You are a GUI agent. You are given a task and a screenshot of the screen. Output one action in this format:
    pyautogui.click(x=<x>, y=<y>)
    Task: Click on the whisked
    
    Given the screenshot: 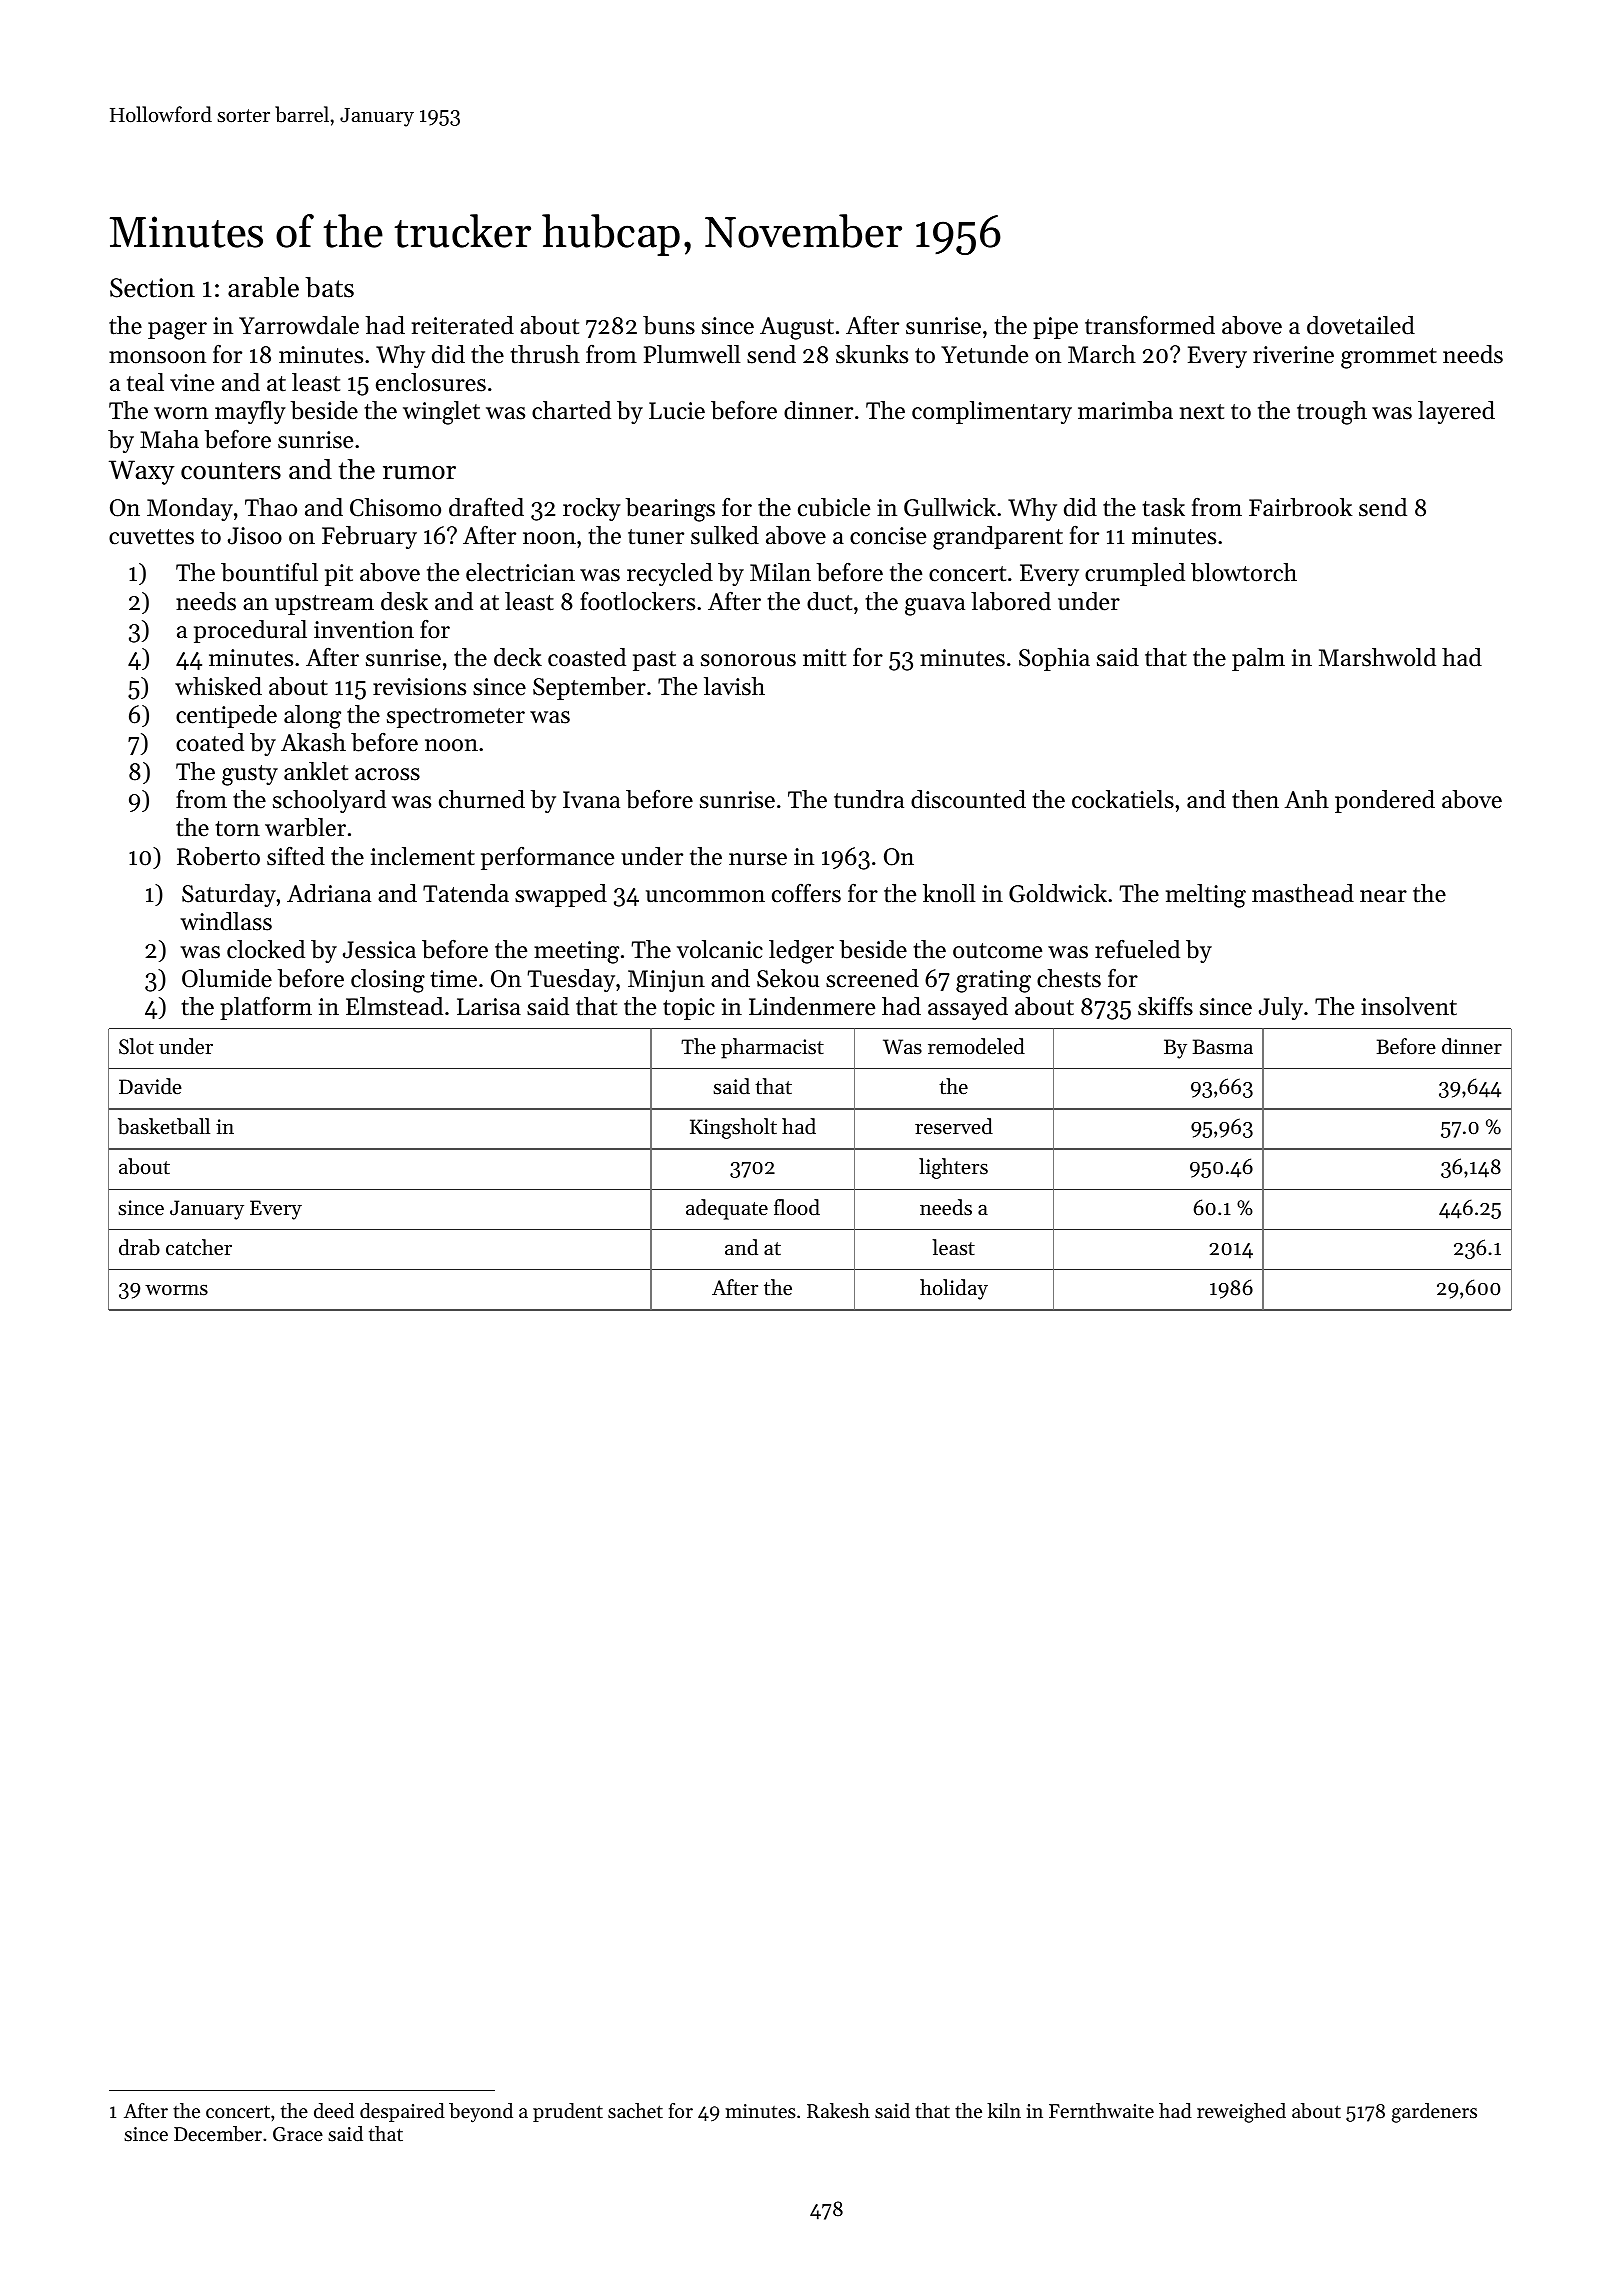 What is the action you would take?
    pyautogui.click(x=218, y=686)
